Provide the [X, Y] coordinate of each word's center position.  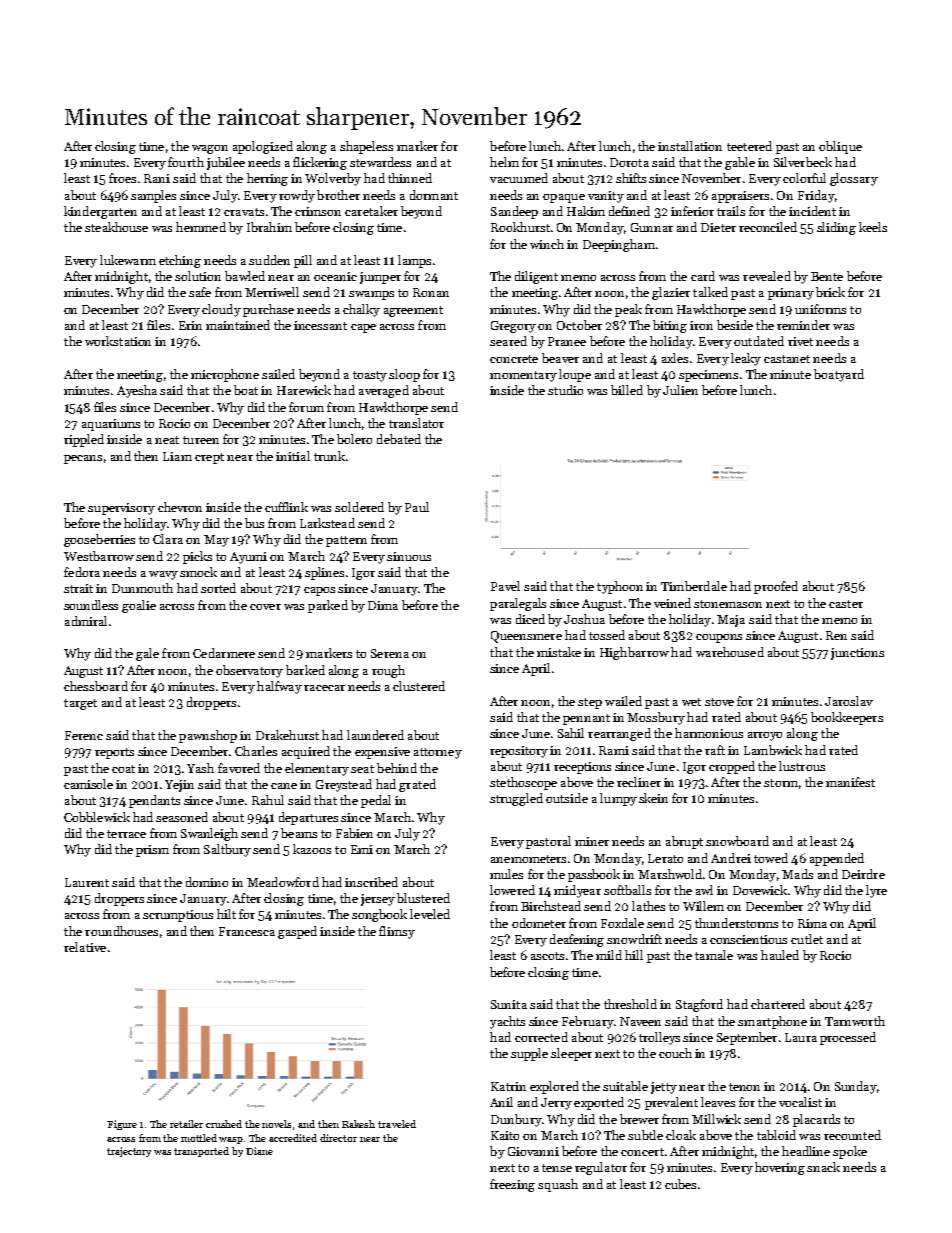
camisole [88, 784]
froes [122, 178]
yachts [507, 1022]
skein [653, 798]
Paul [417, 507]
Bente [827, 276]
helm [504, 162]
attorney [438, 753]
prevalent [671, 1103]
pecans [83, 459]
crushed [224, 1124]
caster [846, 604]
